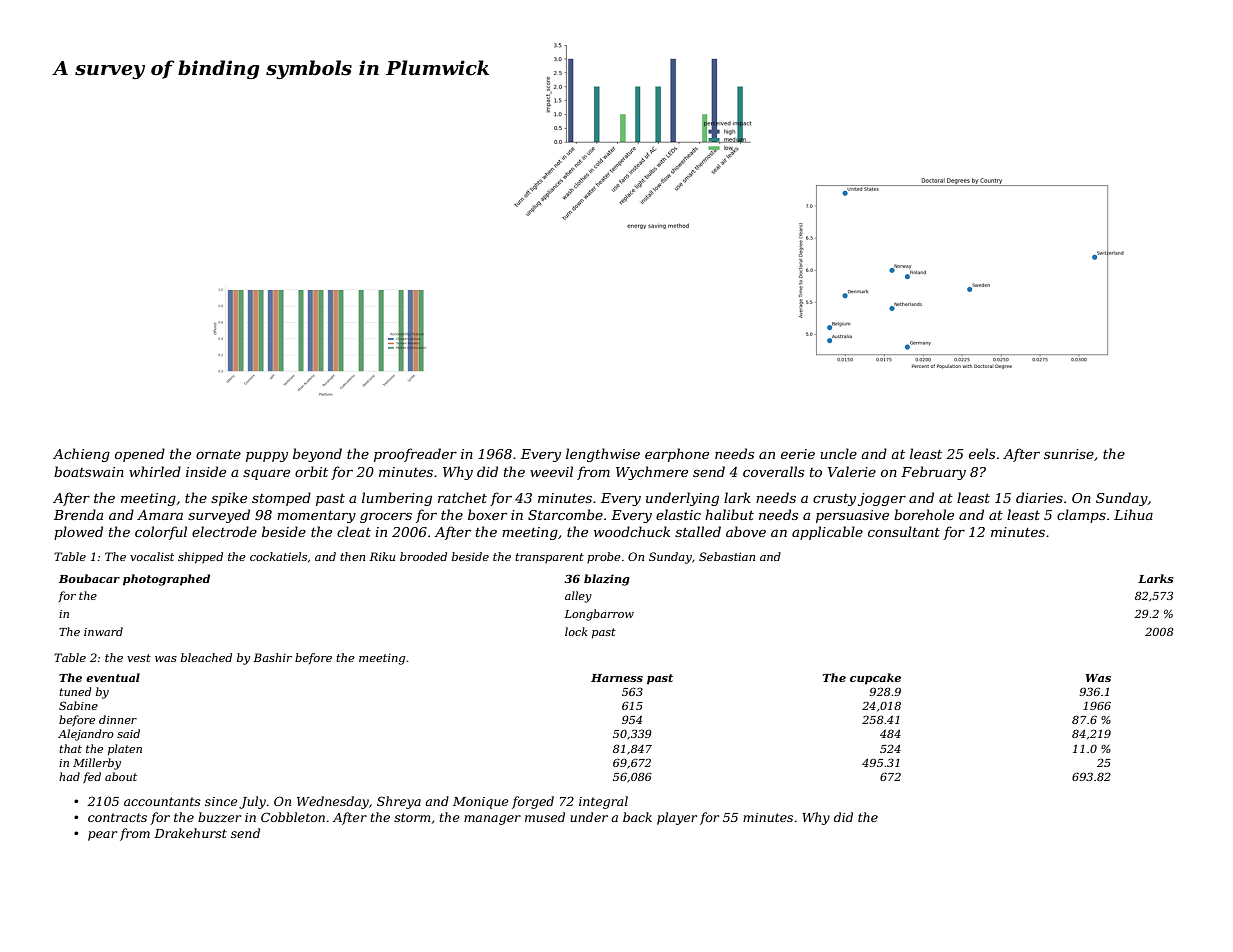 This page has width=1233, height=952. What do you see at coordinates (1039, 497) in the page?
I see `diaries` at bounding box center [1039, 497].
